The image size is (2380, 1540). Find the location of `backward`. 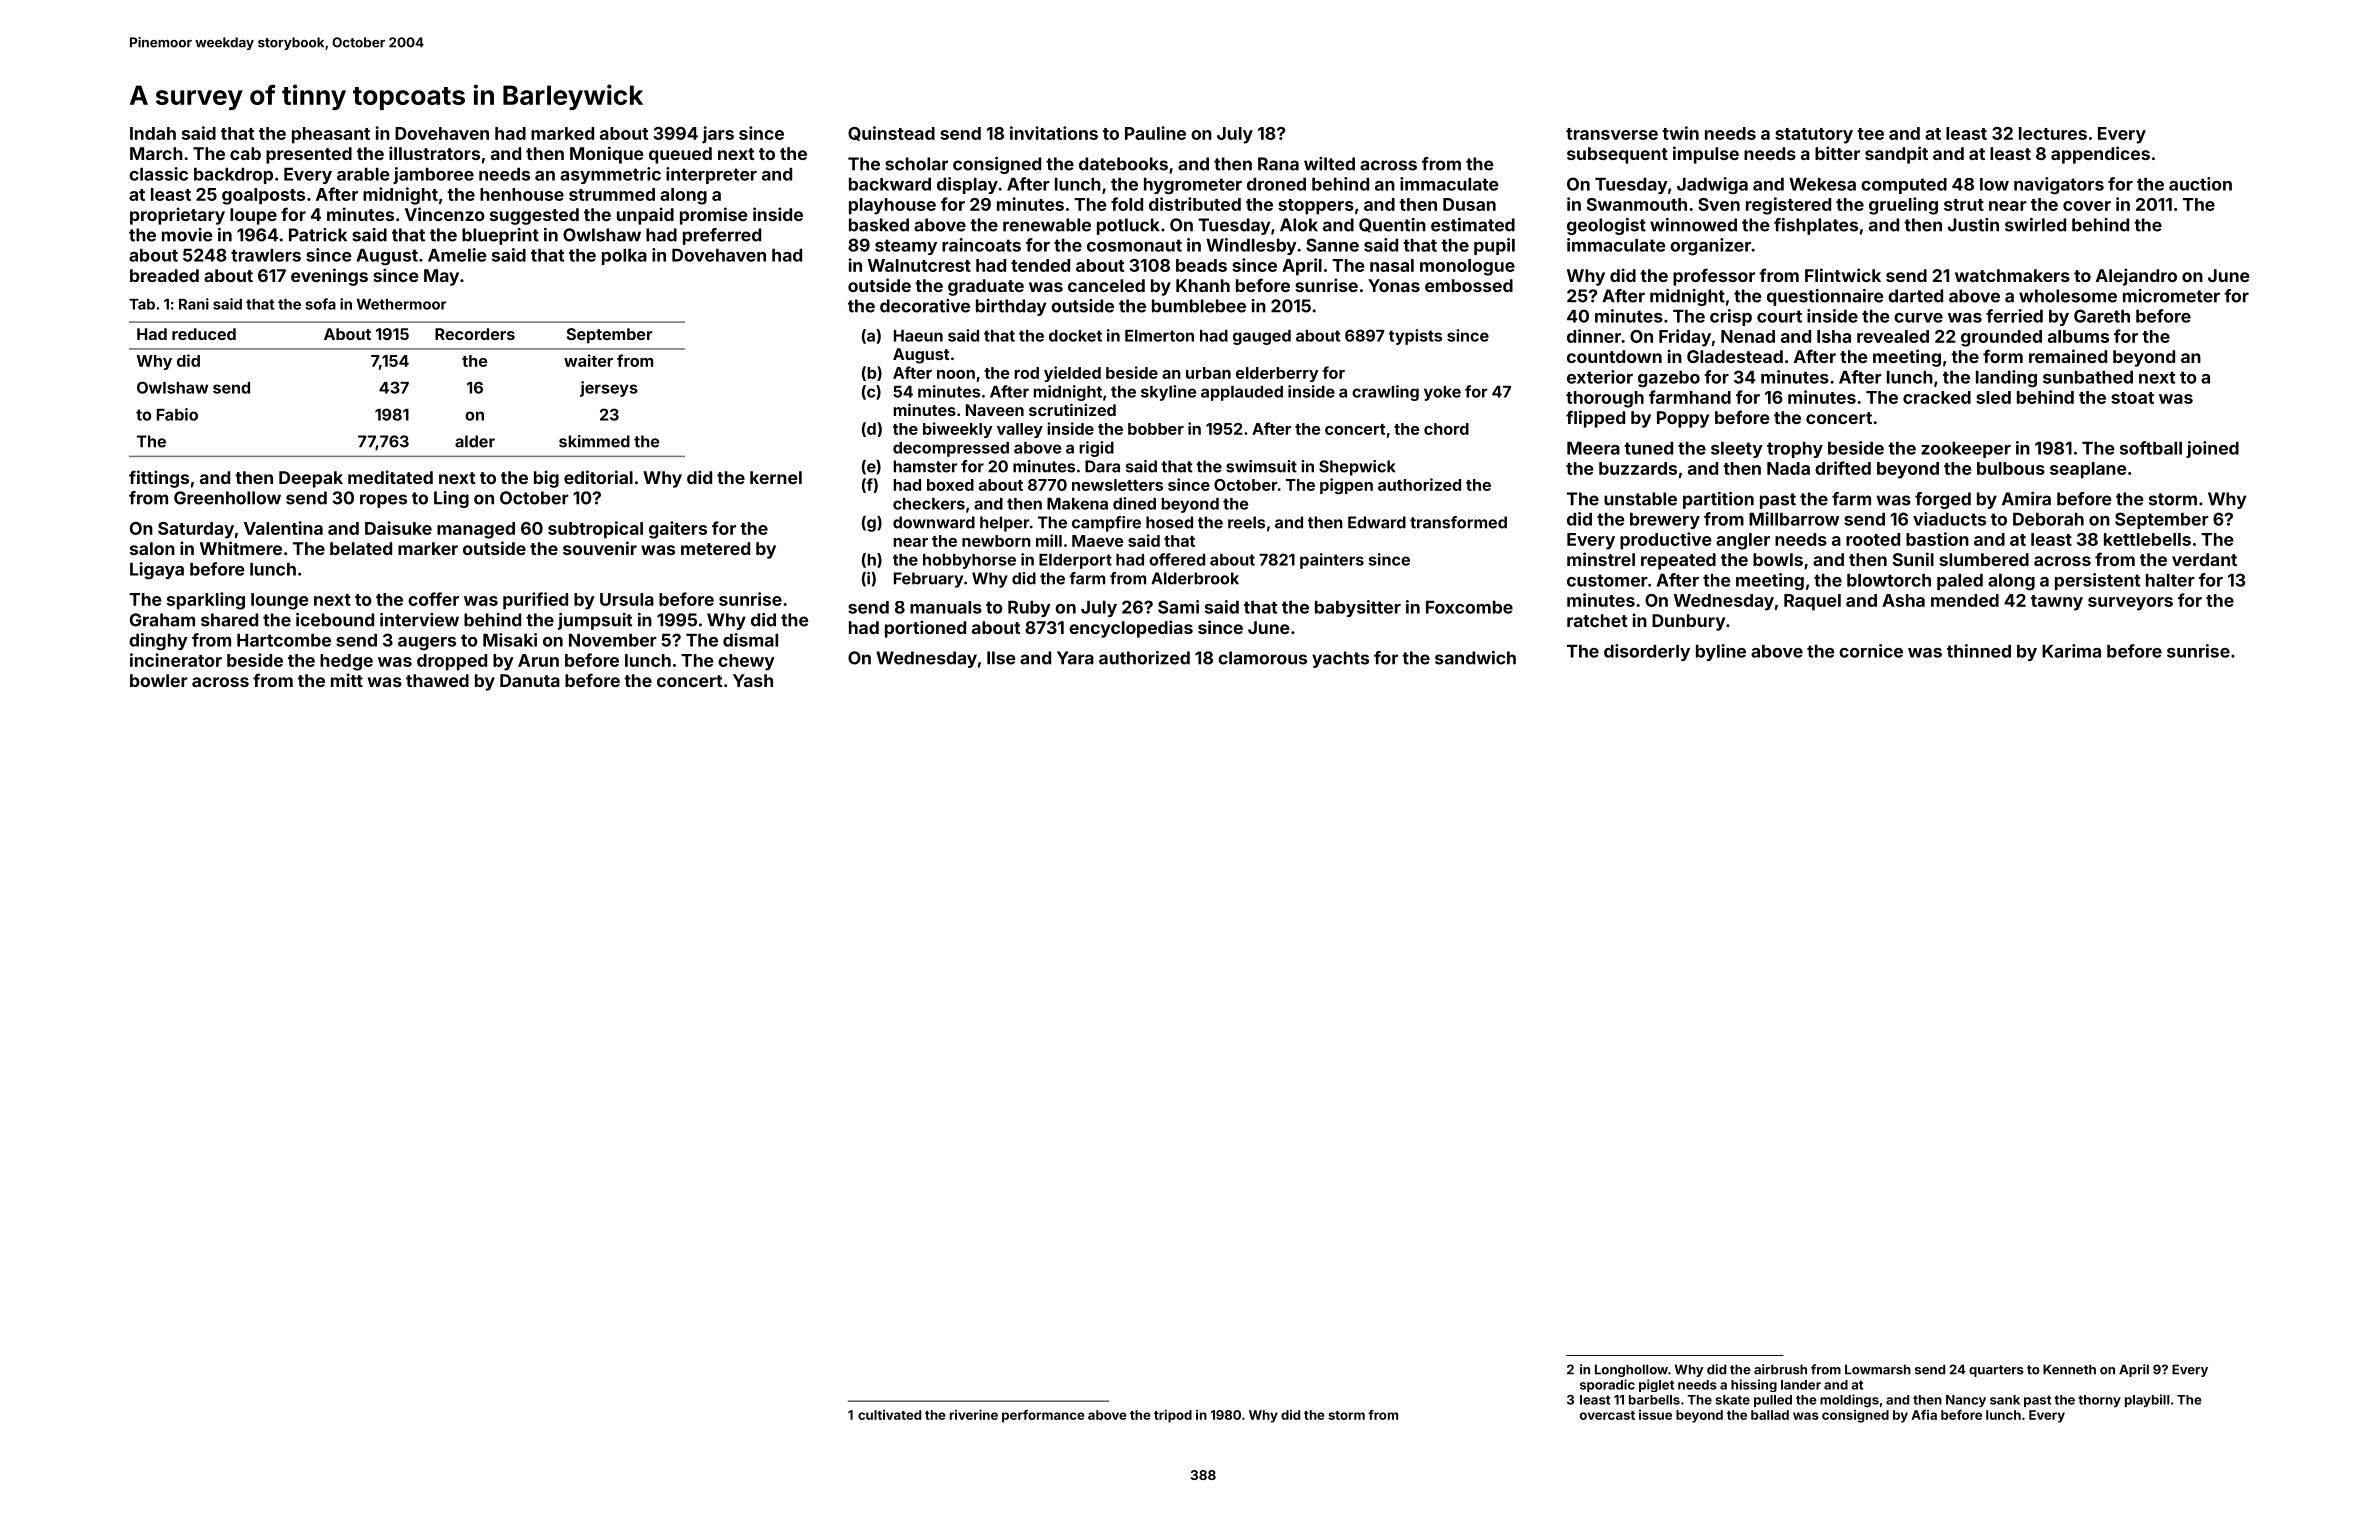

backward is located at coordinates (890, 184).
